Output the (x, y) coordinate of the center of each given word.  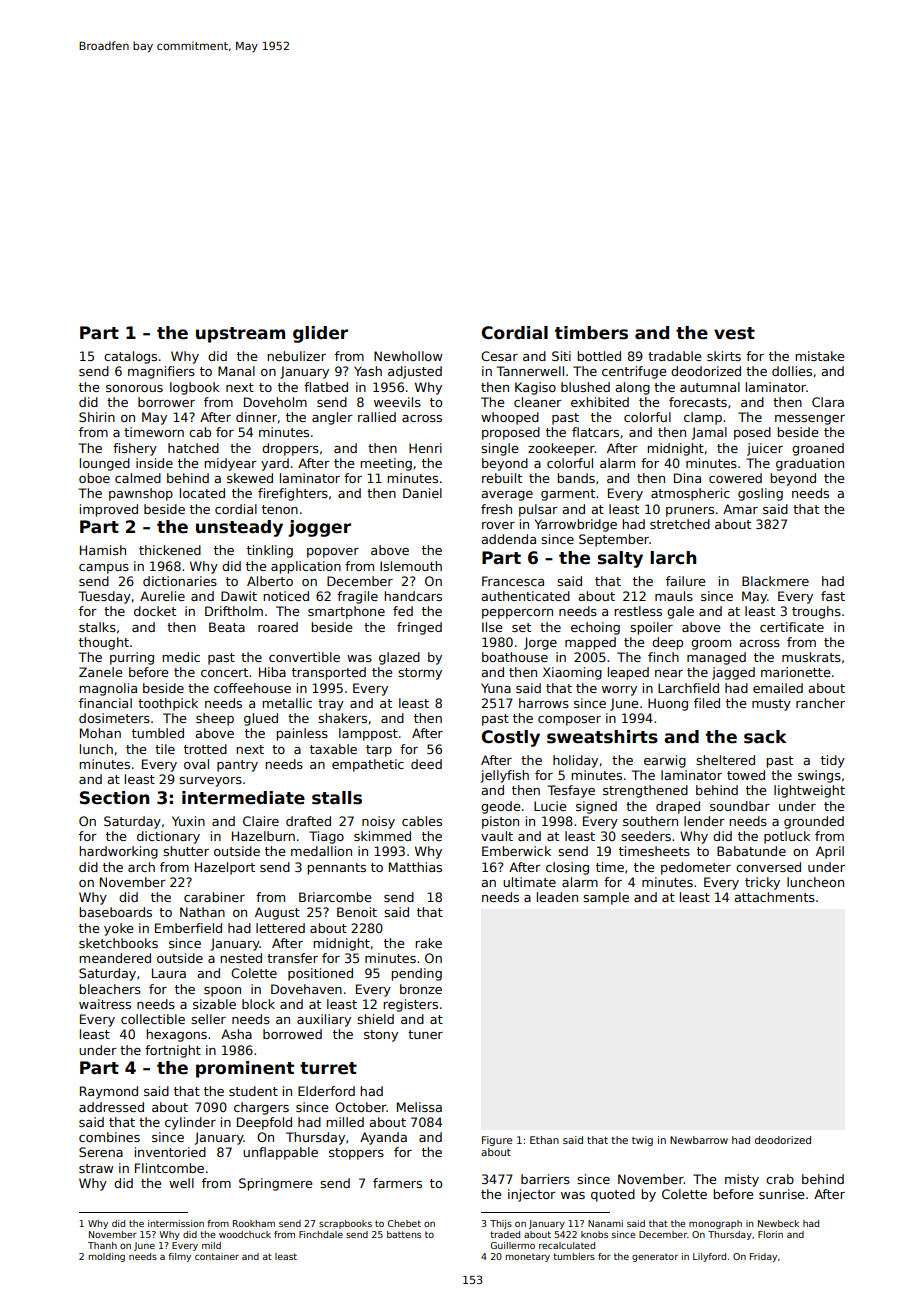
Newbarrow (699, 1140)
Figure (497, 1141)
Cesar (499, 356)
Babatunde (751, 851)
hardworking (118, 852)
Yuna (496, 688)
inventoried (170, 1152)
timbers (591, 333)
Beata (227, 627)
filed (707, 703)
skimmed (382, 836)
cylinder (190, 1123)
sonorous (134, 388)
